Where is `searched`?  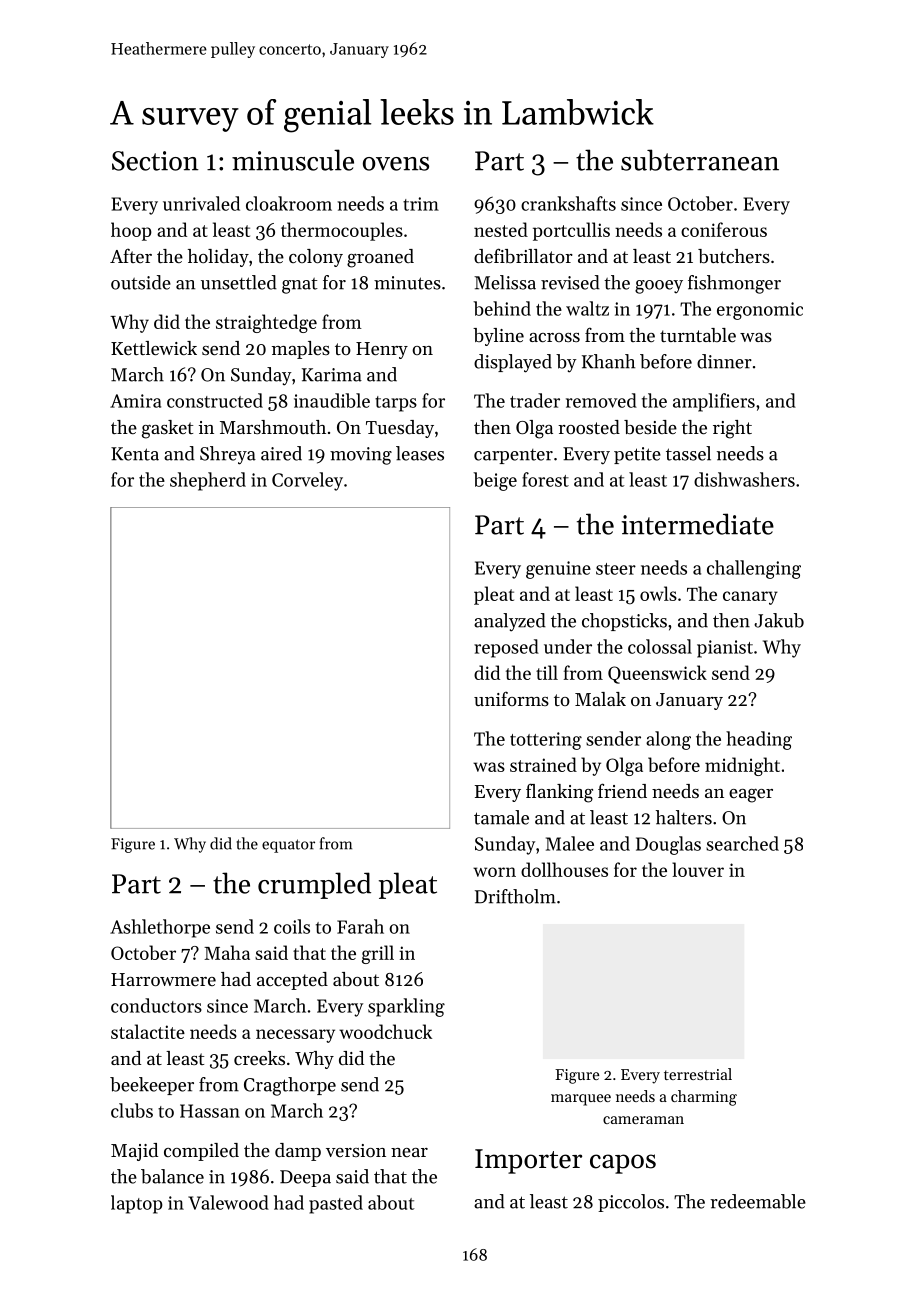 searched is located at coordinates (742, 843).
